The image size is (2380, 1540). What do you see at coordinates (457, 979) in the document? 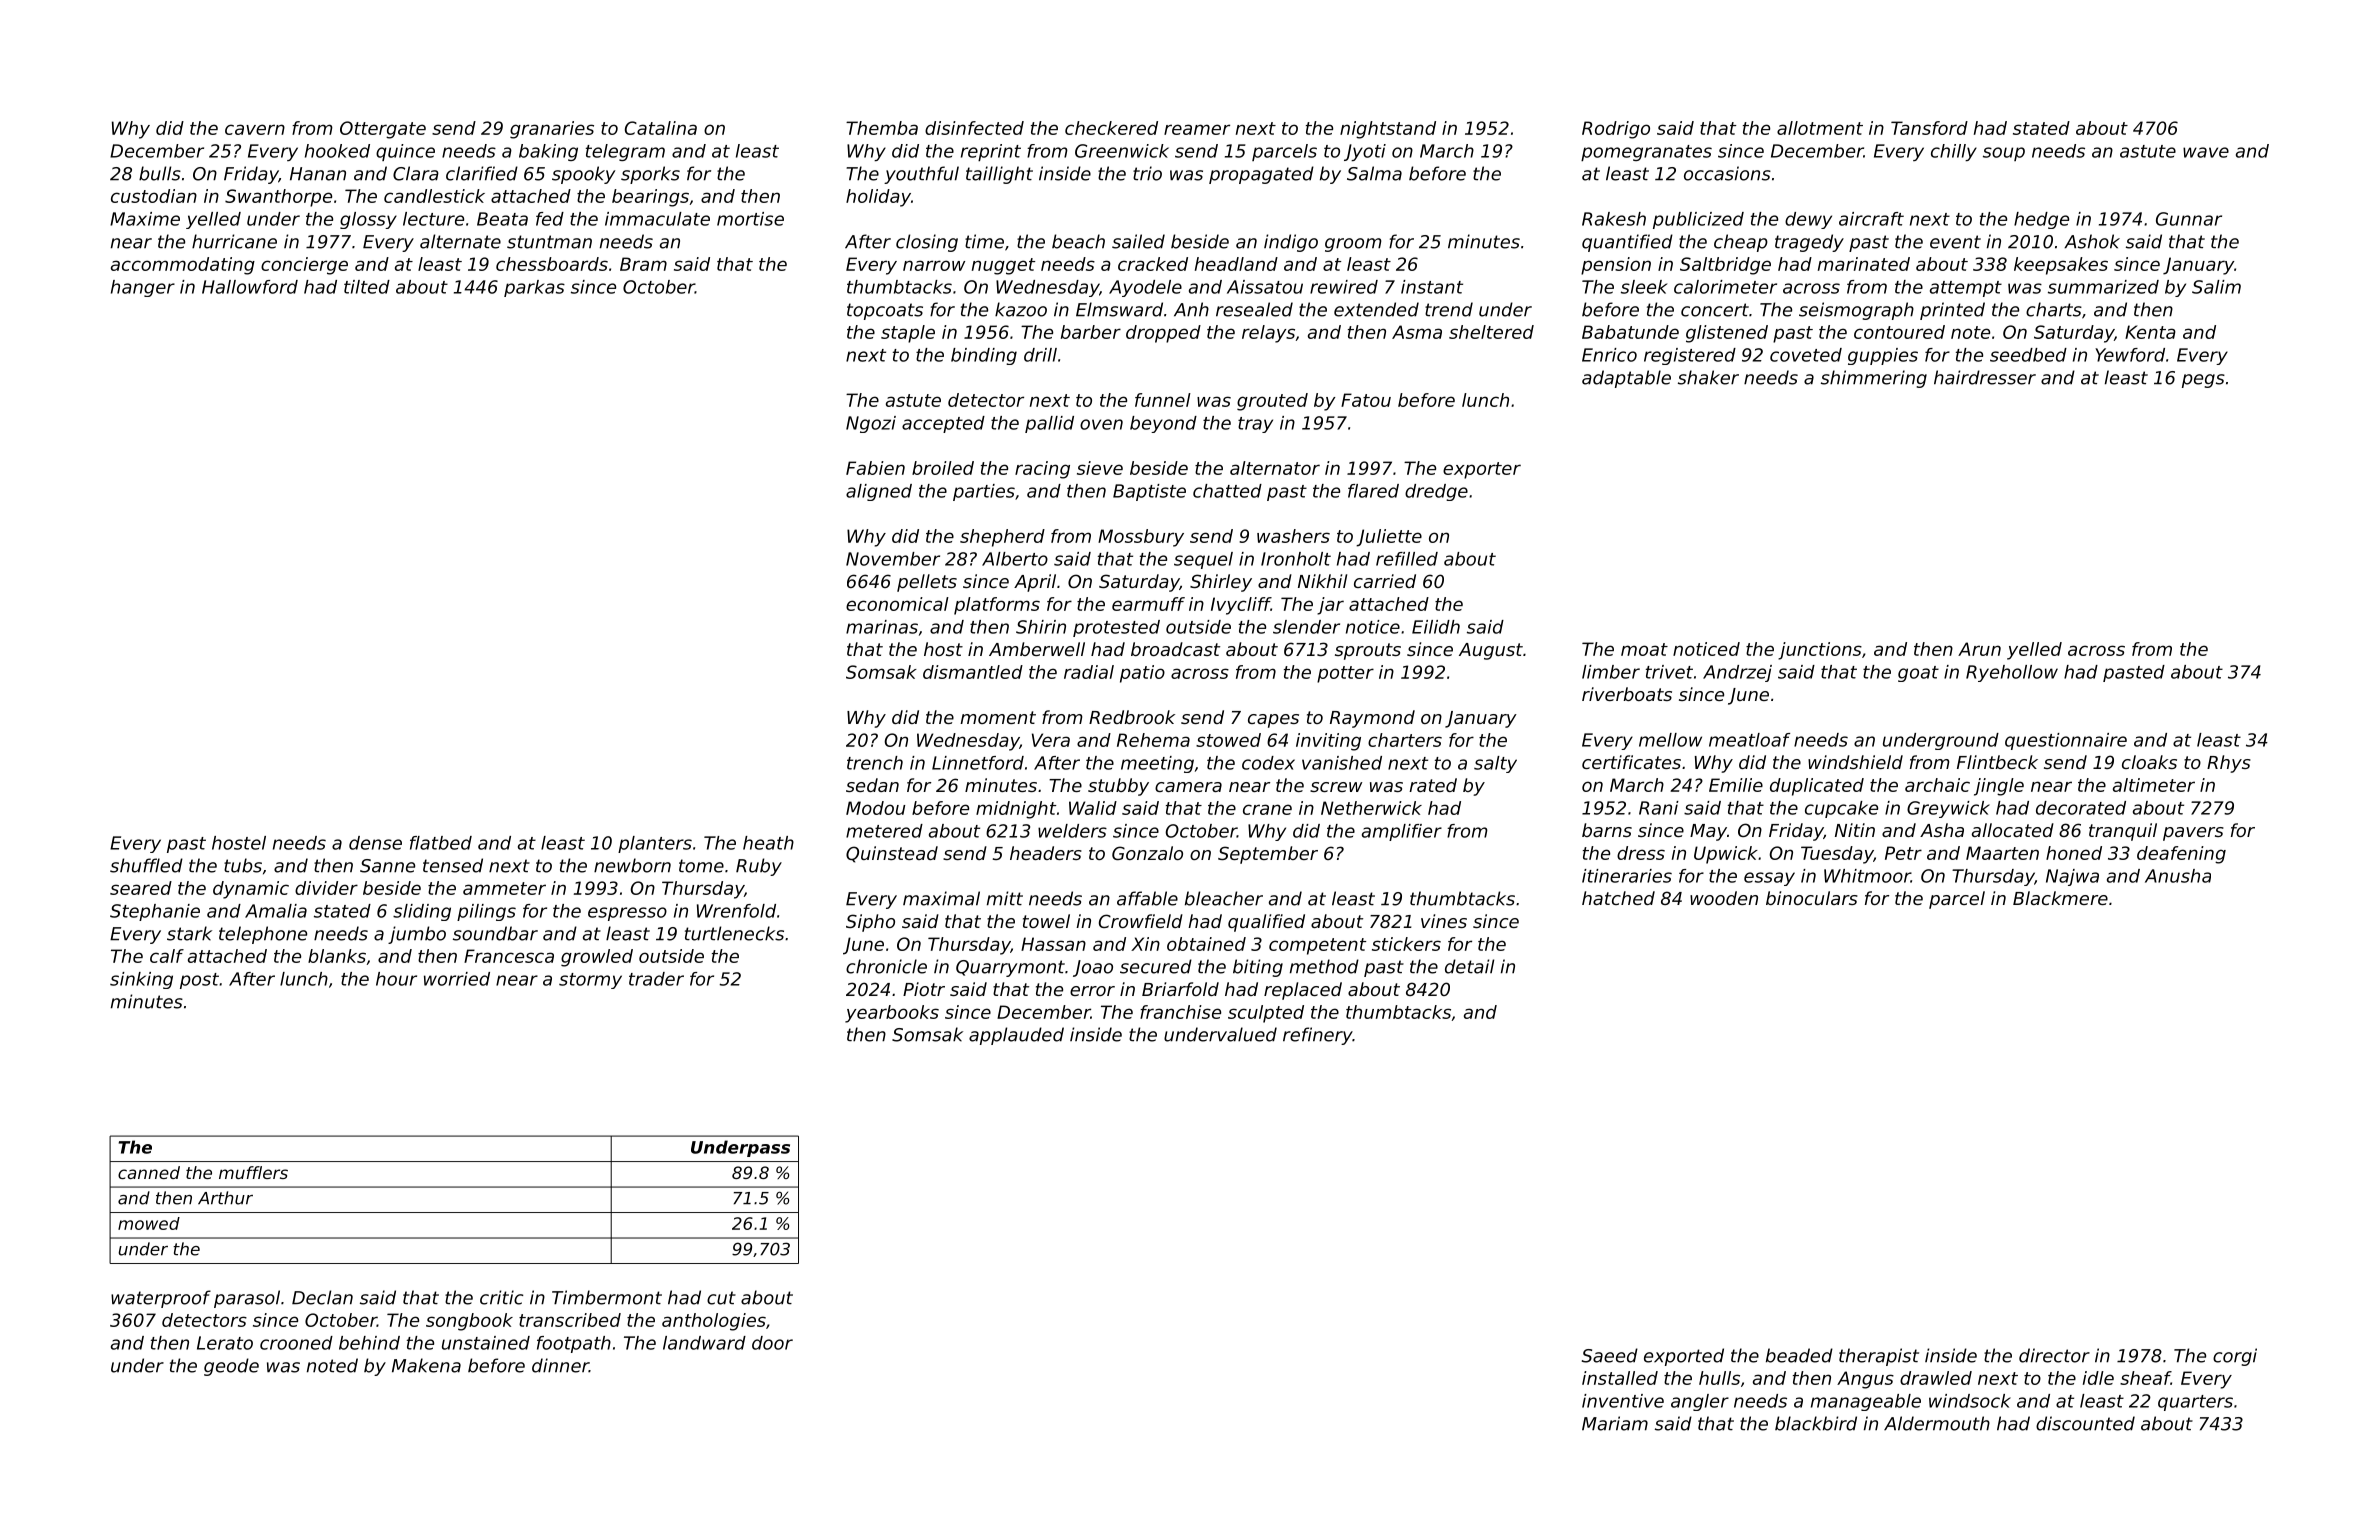
I see `worried` at bounding box center [457, 979].
